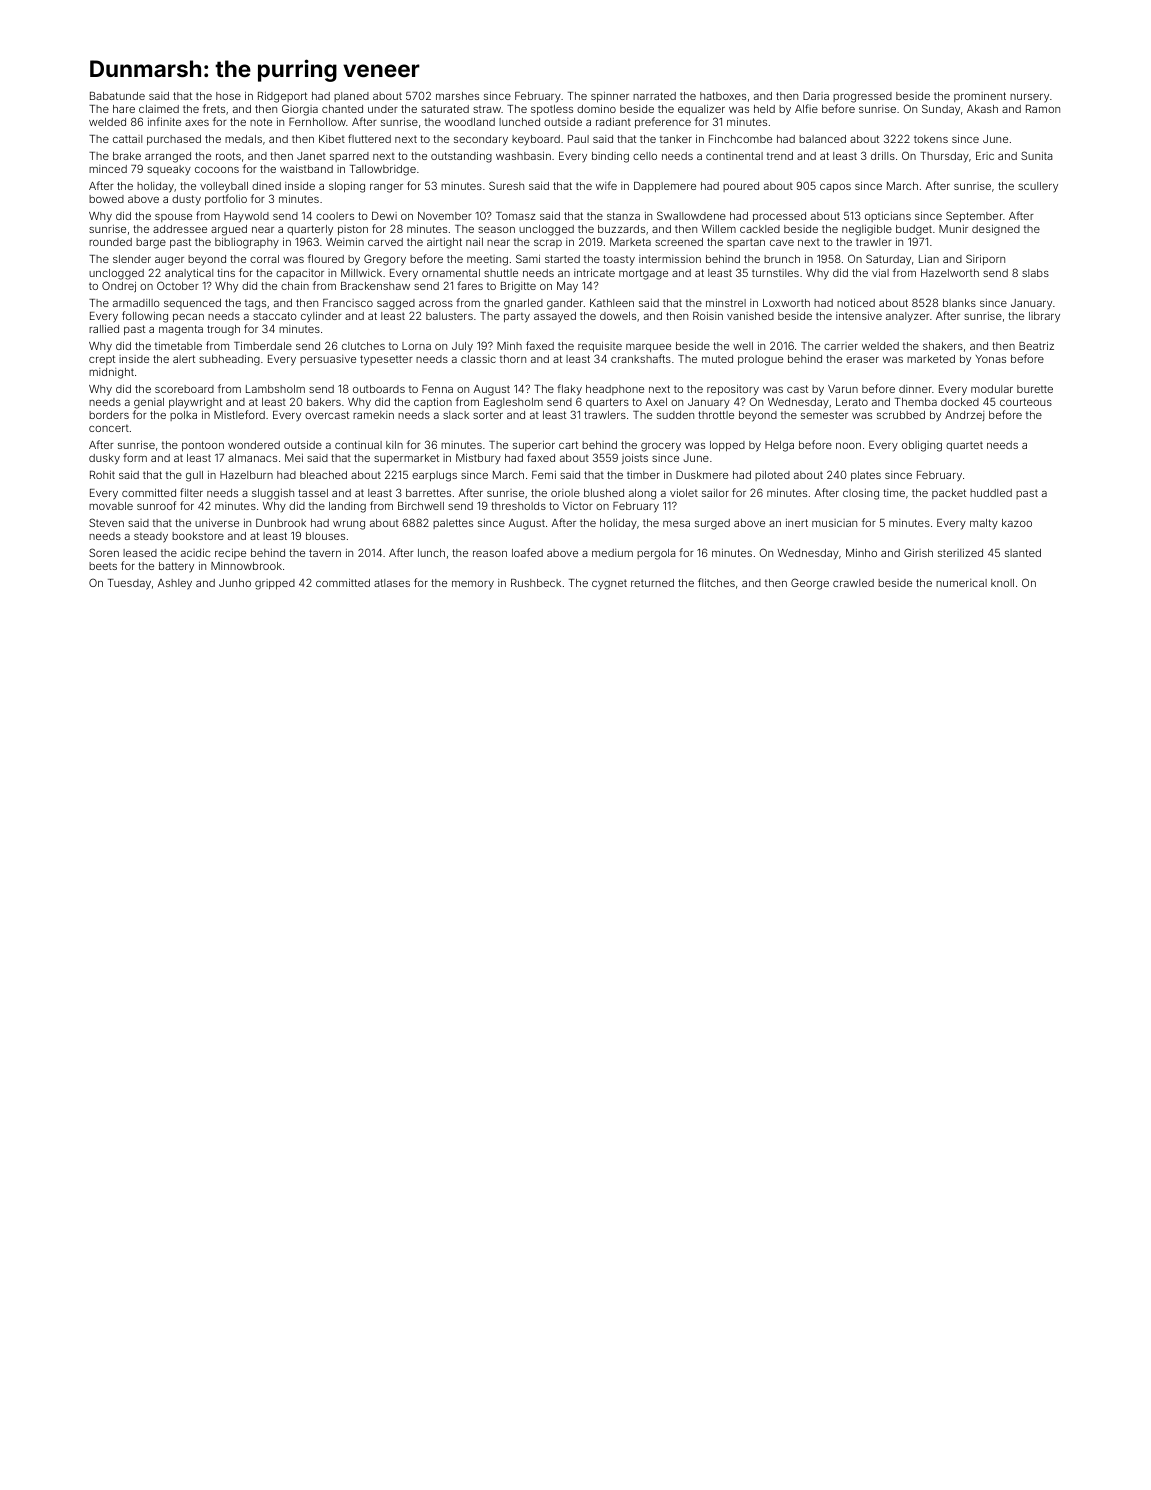 This page has height=1490, width=1151. I want to click on processed, so click(779, 217).
